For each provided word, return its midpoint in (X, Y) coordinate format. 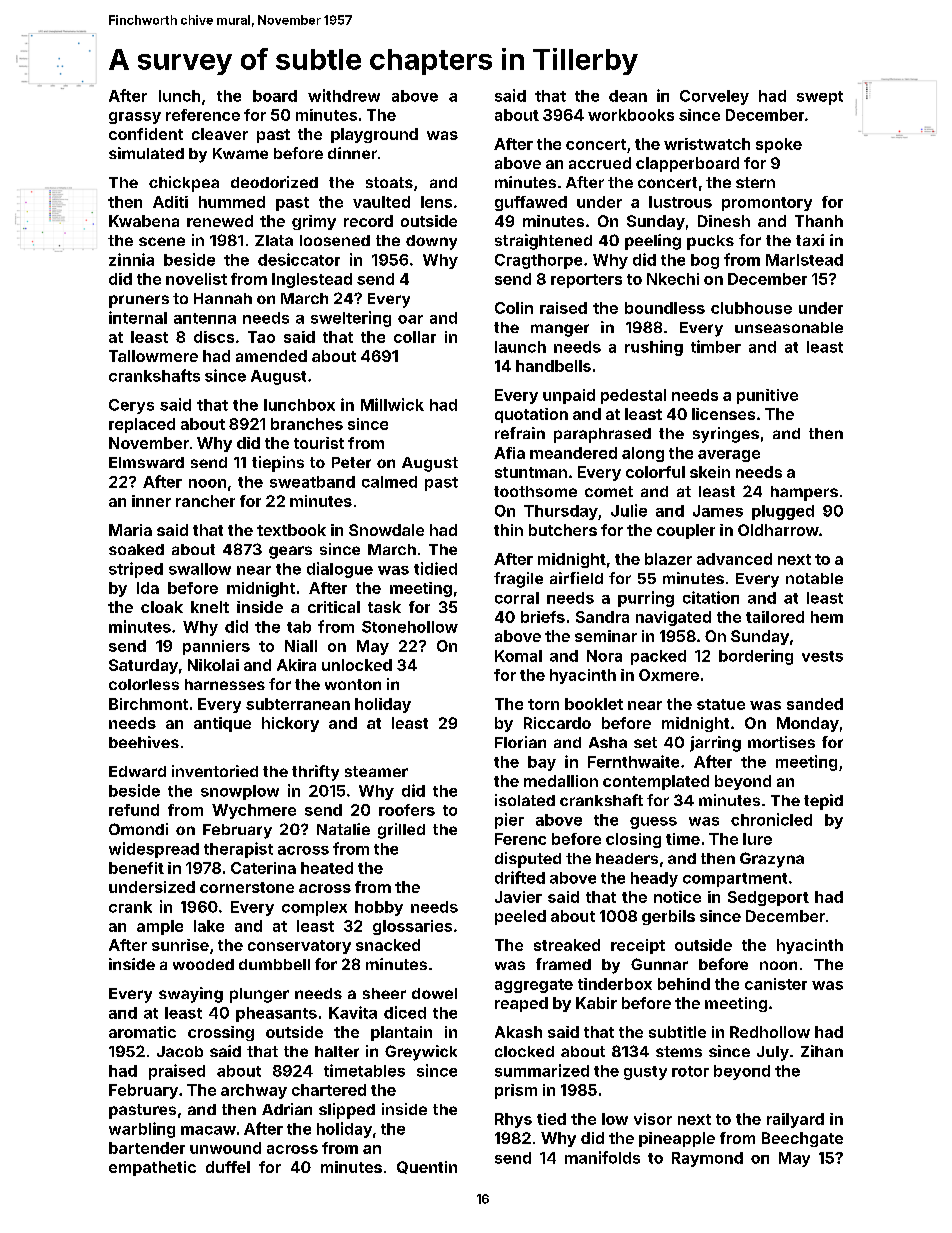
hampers (804, 493)
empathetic (152, 1168)
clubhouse (751, 308)
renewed (220, 221)
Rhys (513, 1120)
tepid (823, 802)
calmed (389, 482)
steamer (376, 771)
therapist (238, 850)
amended (271, 356)
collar (415, 337)
